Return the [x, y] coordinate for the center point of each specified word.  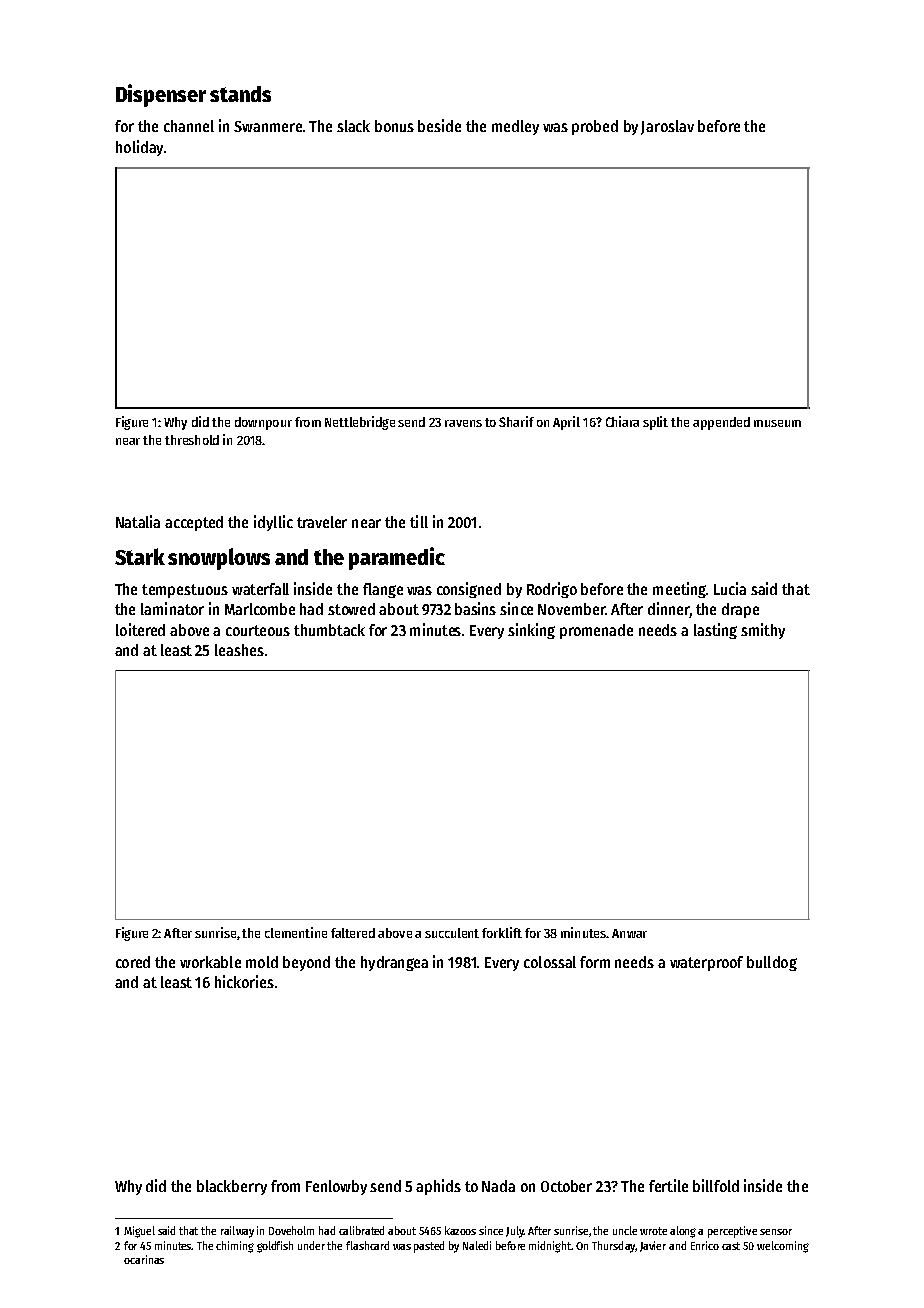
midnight [550, 1247]
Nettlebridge [360, 423]
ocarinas [144, 1259]
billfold [716, 1185]
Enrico [705, 1245]
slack [353, 126]
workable [210, 962]
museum [777, 423]
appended [721, 423]
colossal [550, 962]
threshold [192, 440]
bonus [394, 126]
